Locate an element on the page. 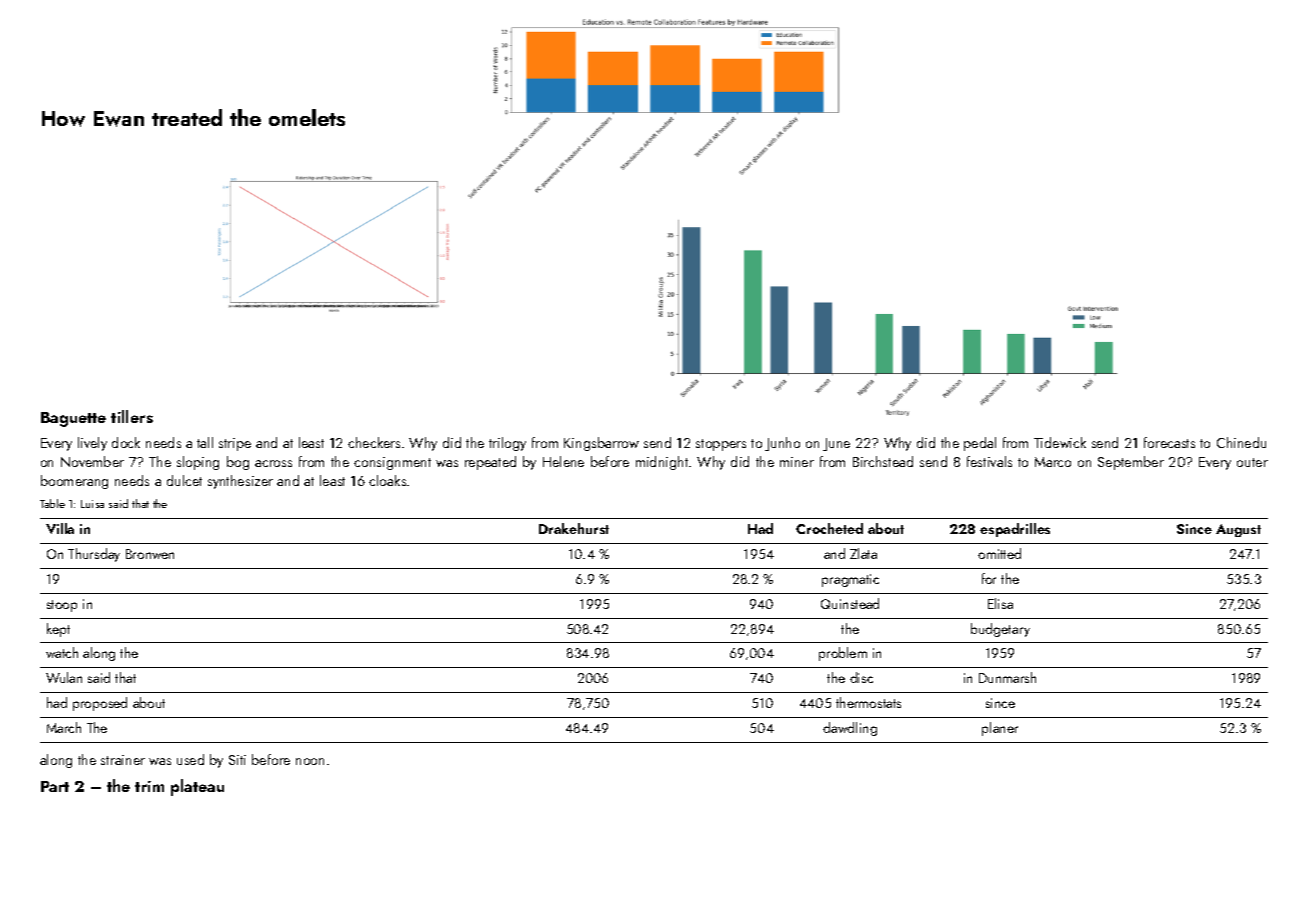 The image size is (1308, 924). Quinstead is located at coordinates (850, 603).
